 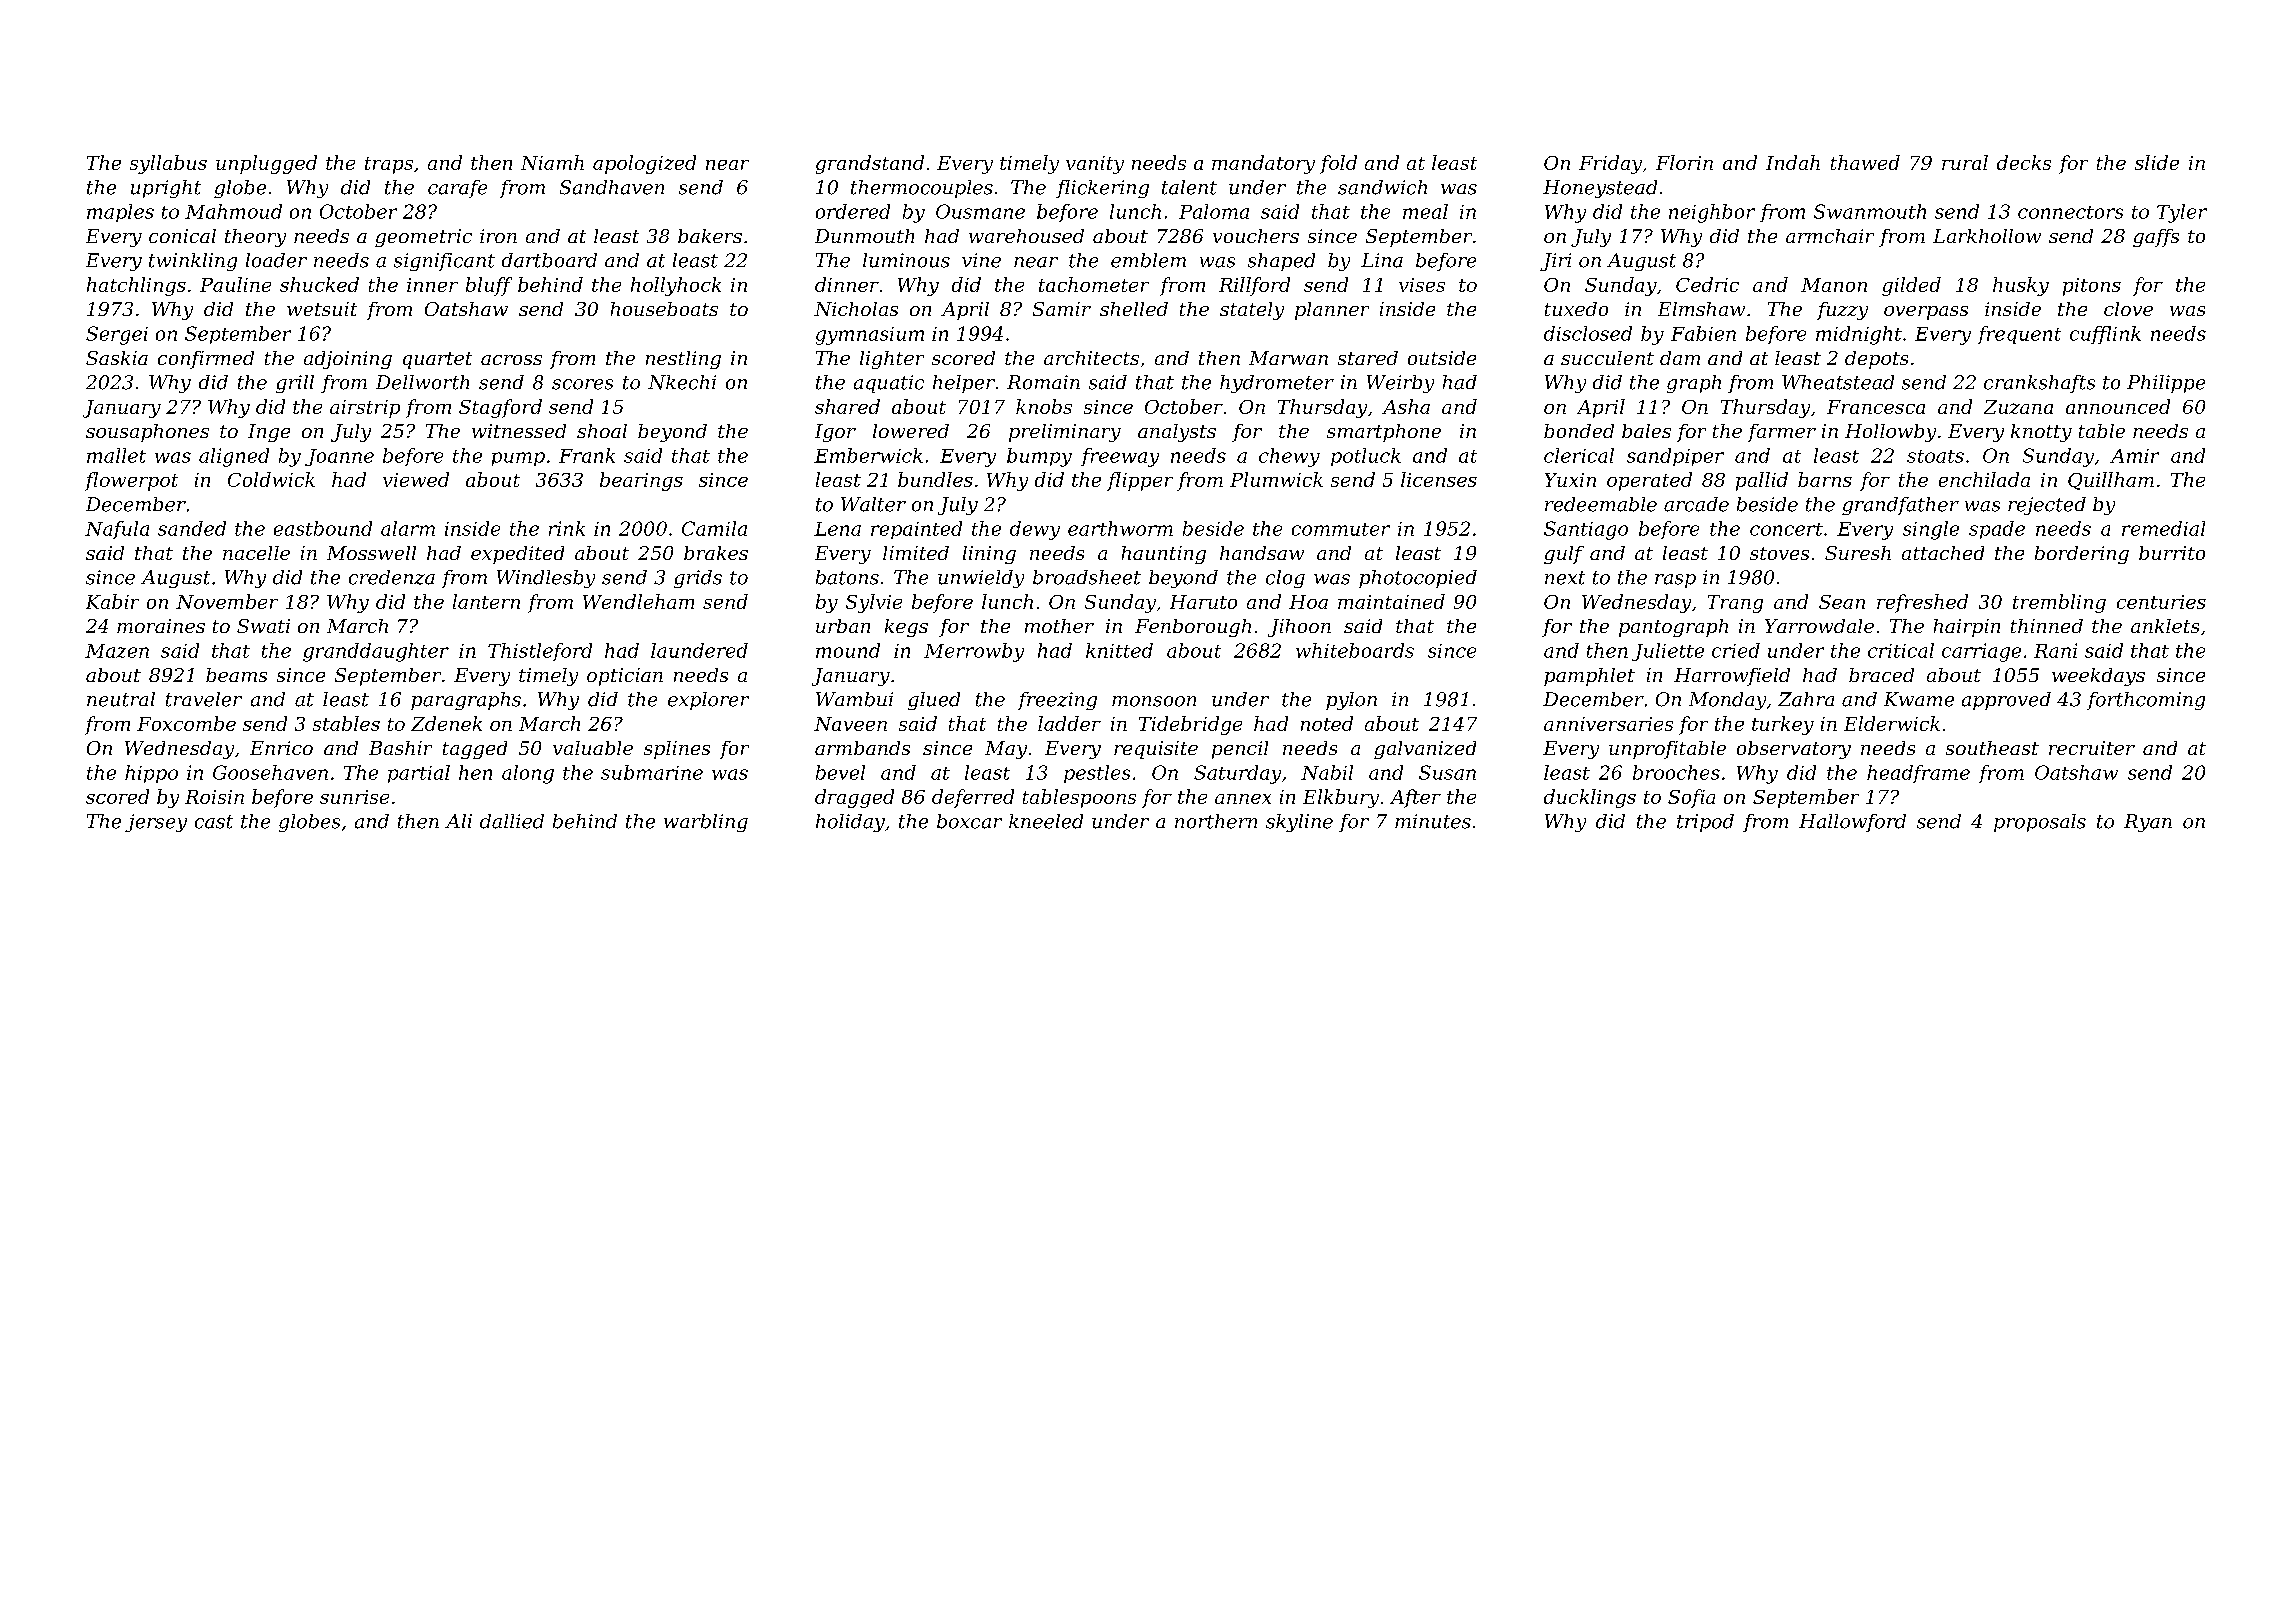 What do you see at coordinates (1355, 650) in the screenshot?
I see `whiteboards` at bounding box center [1355, 650].
